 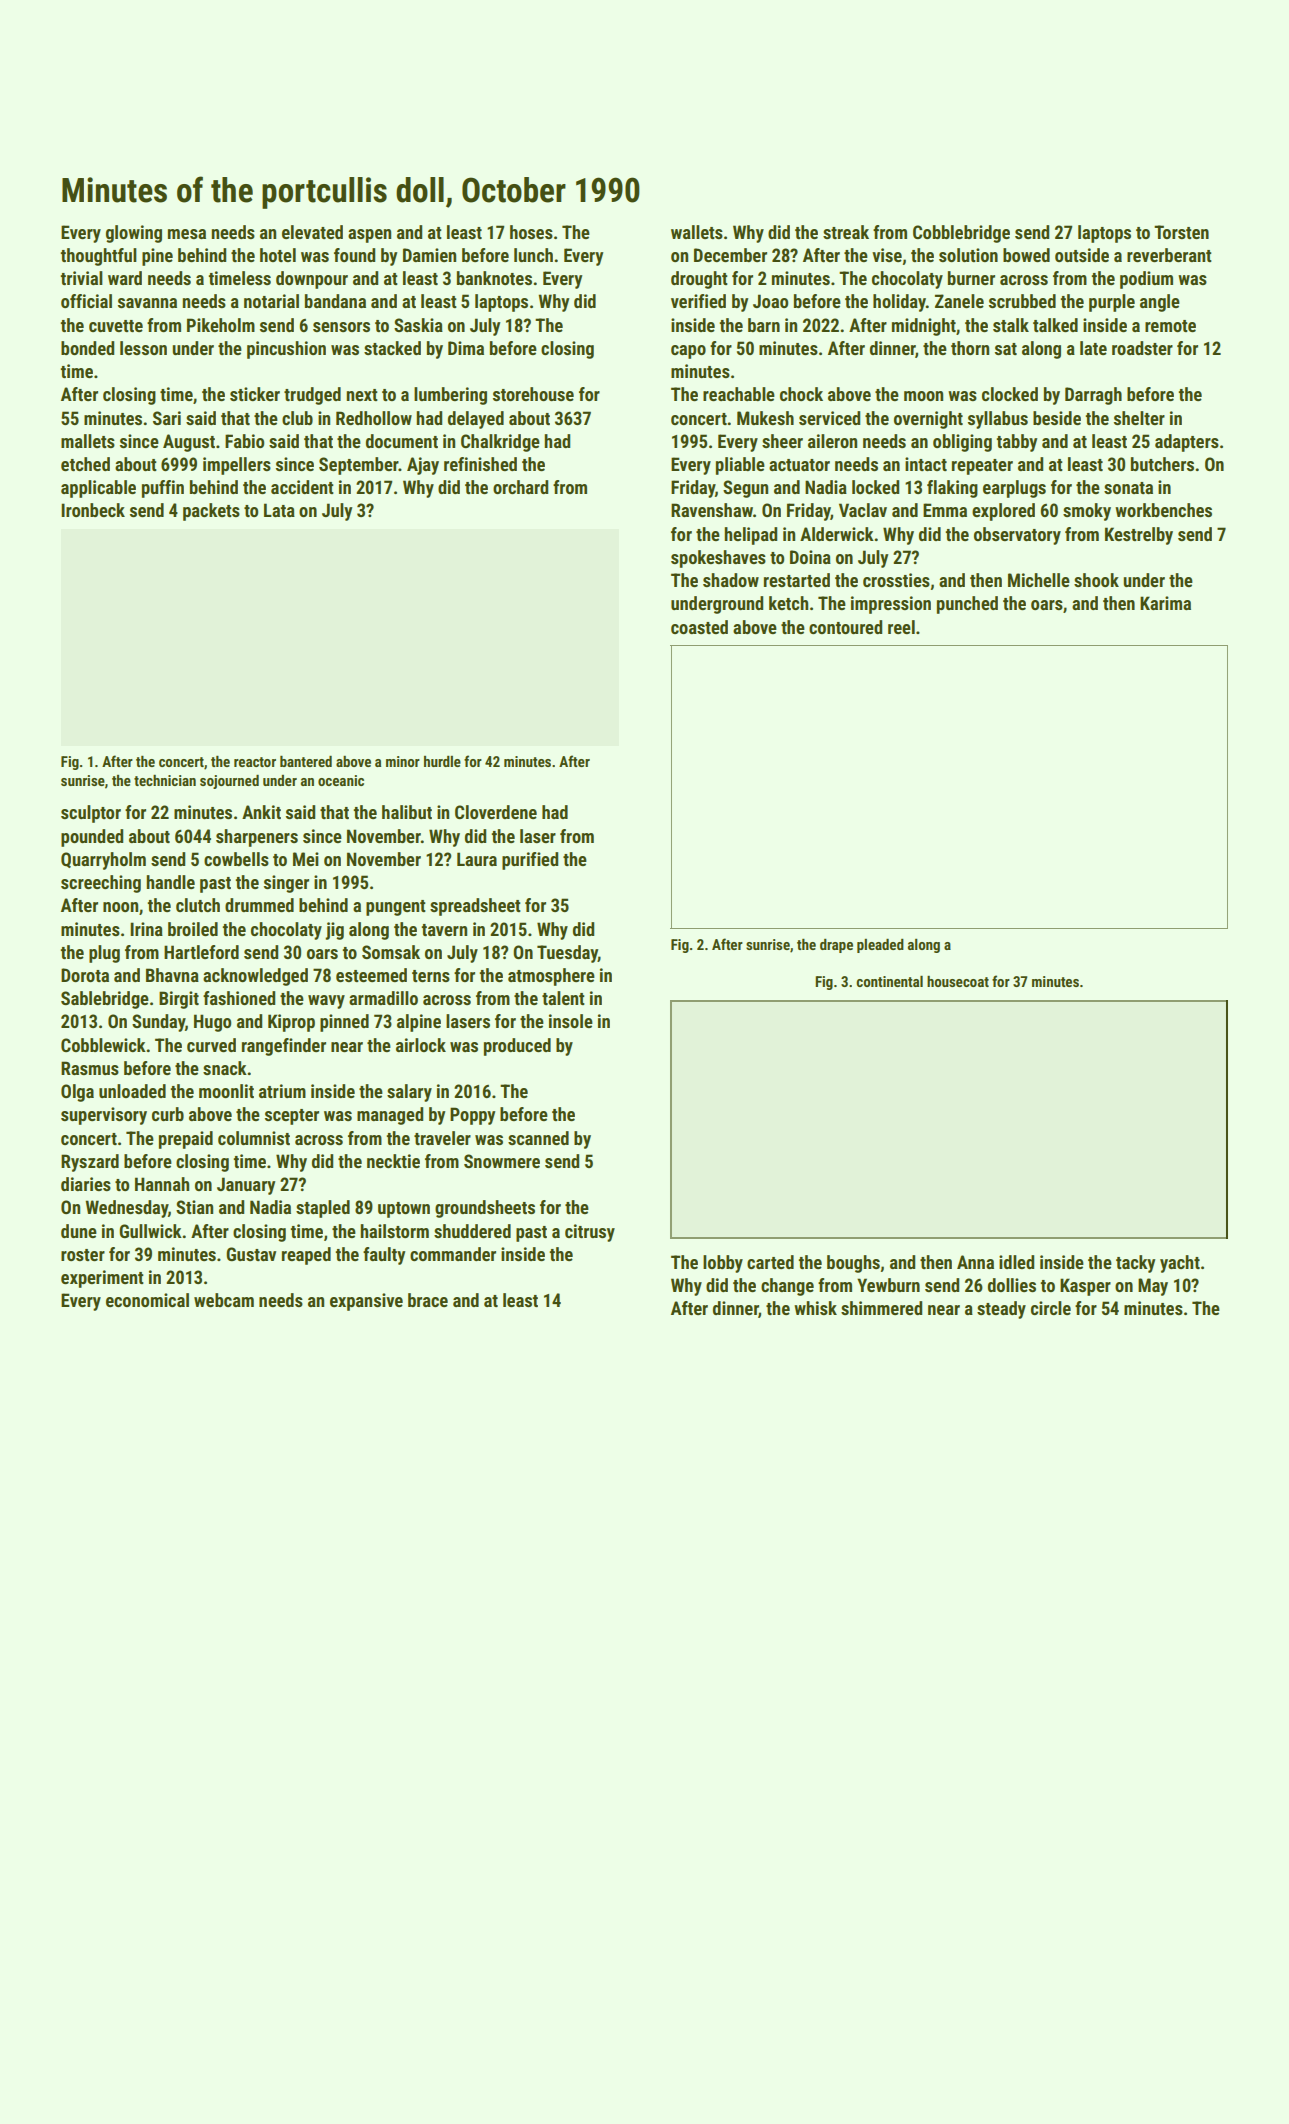 I want to click on spokeshaves, so click(x=718, y=559).
